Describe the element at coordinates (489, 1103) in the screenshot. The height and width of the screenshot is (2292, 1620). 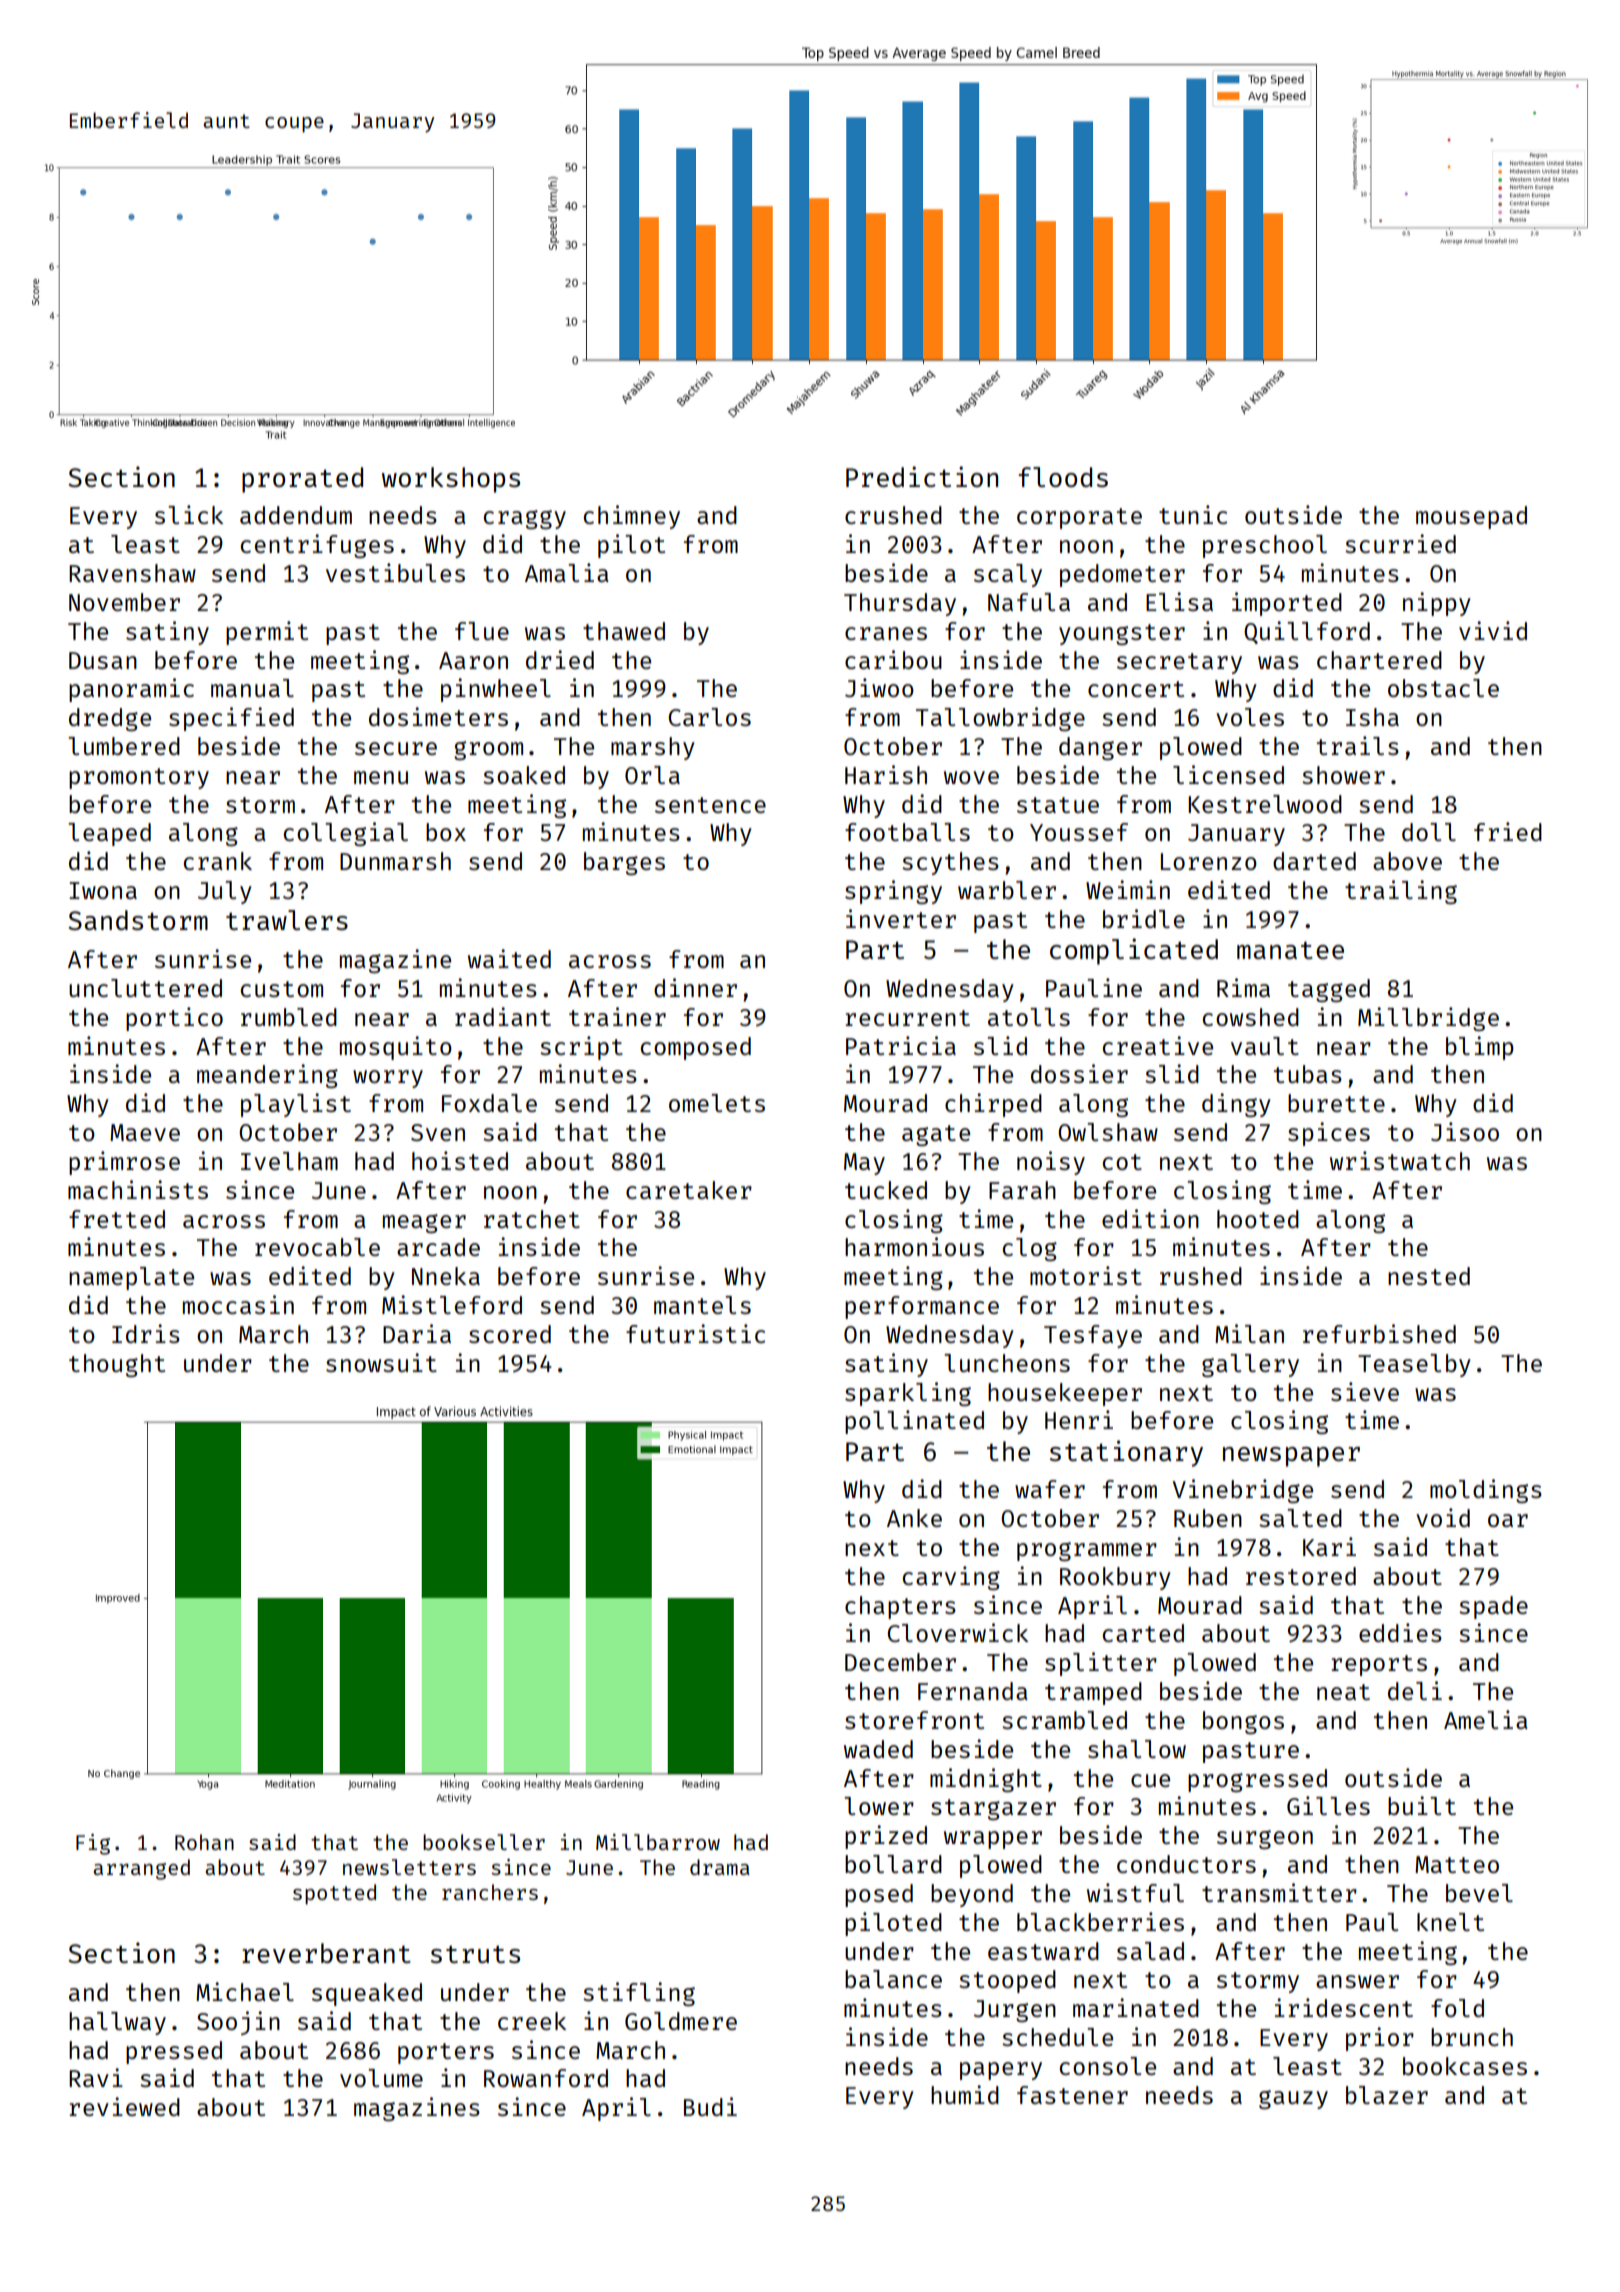
I see `Foxdale` at that location.
